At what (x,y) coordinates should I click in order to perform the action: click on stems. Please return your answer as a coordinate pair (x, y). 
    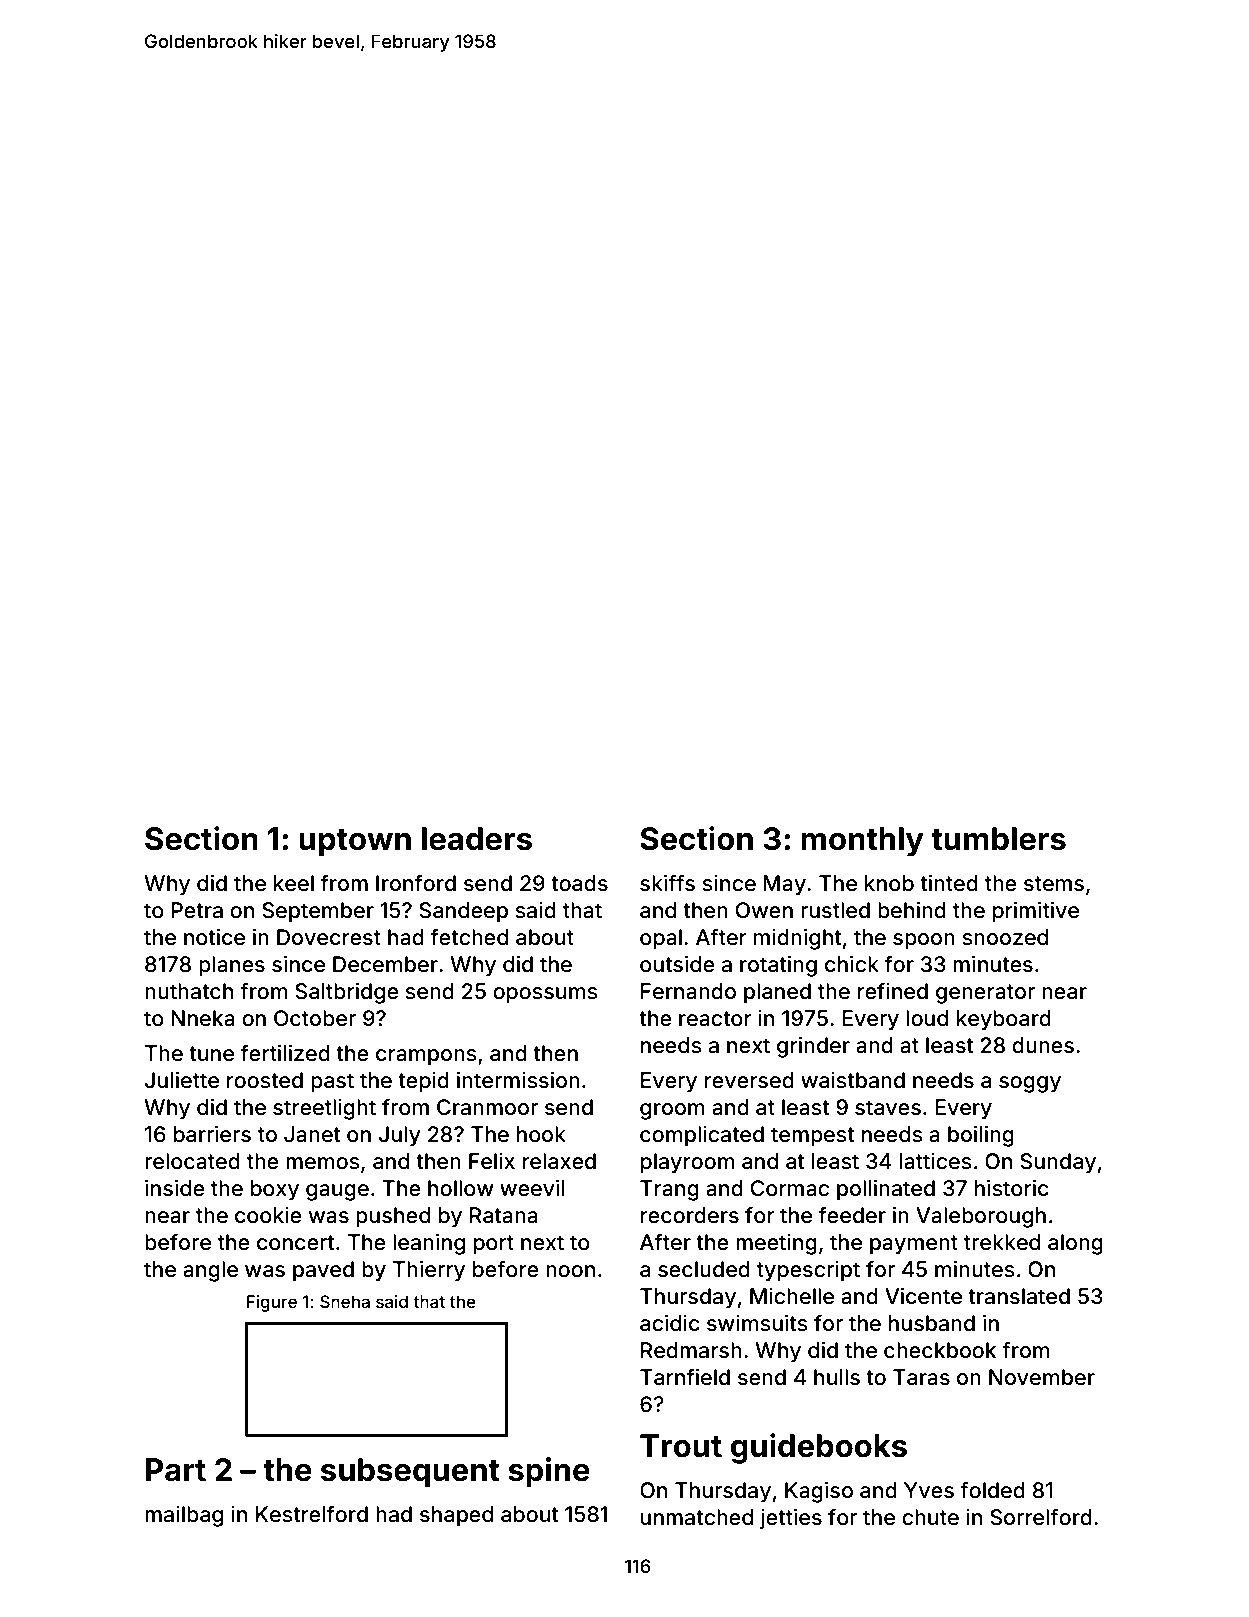
    Looking at the image, I should click on (1054, 883).
